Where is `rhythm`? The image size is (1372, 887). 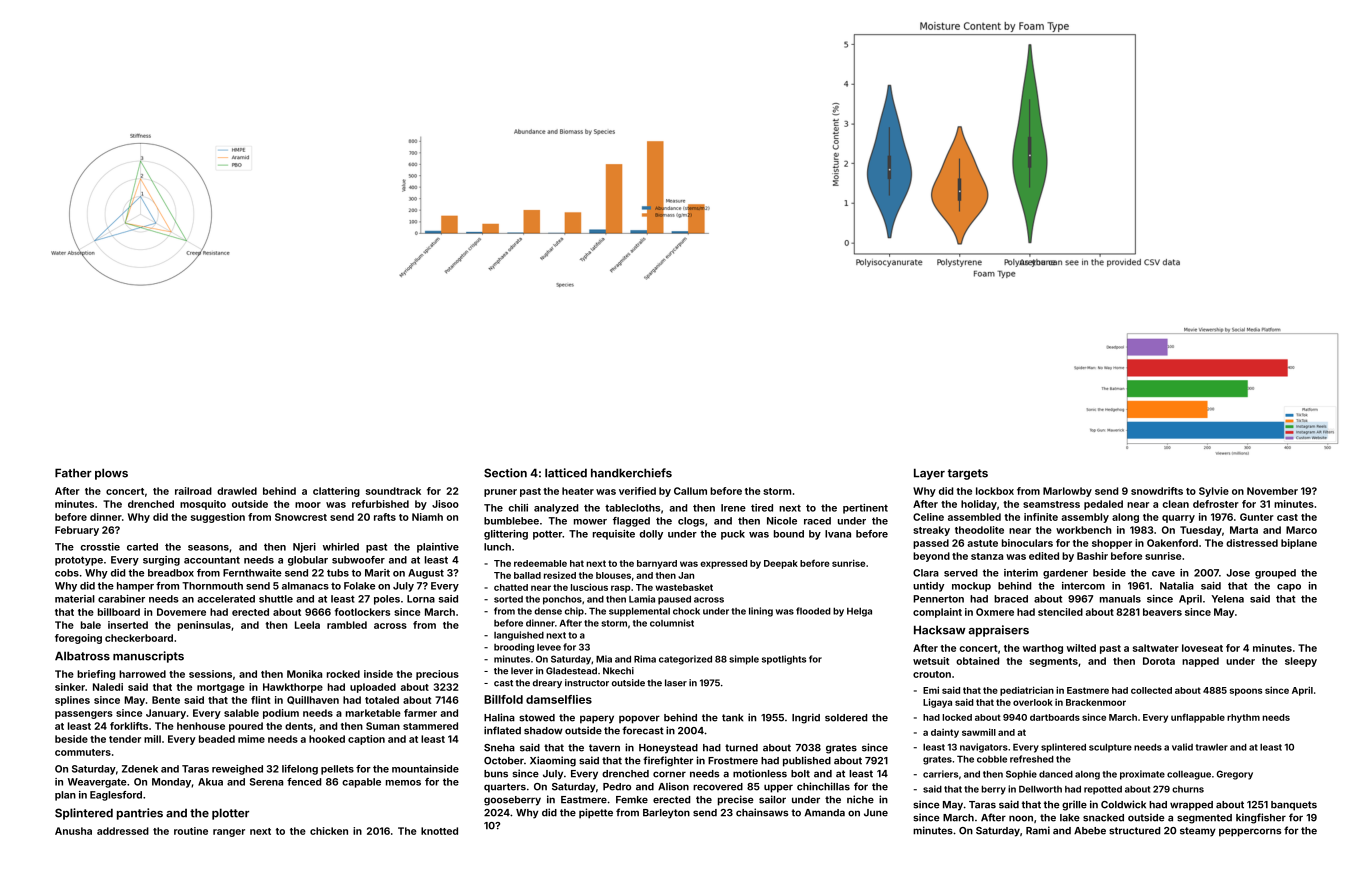 rhythm is located at coordinates (1243, 718).
